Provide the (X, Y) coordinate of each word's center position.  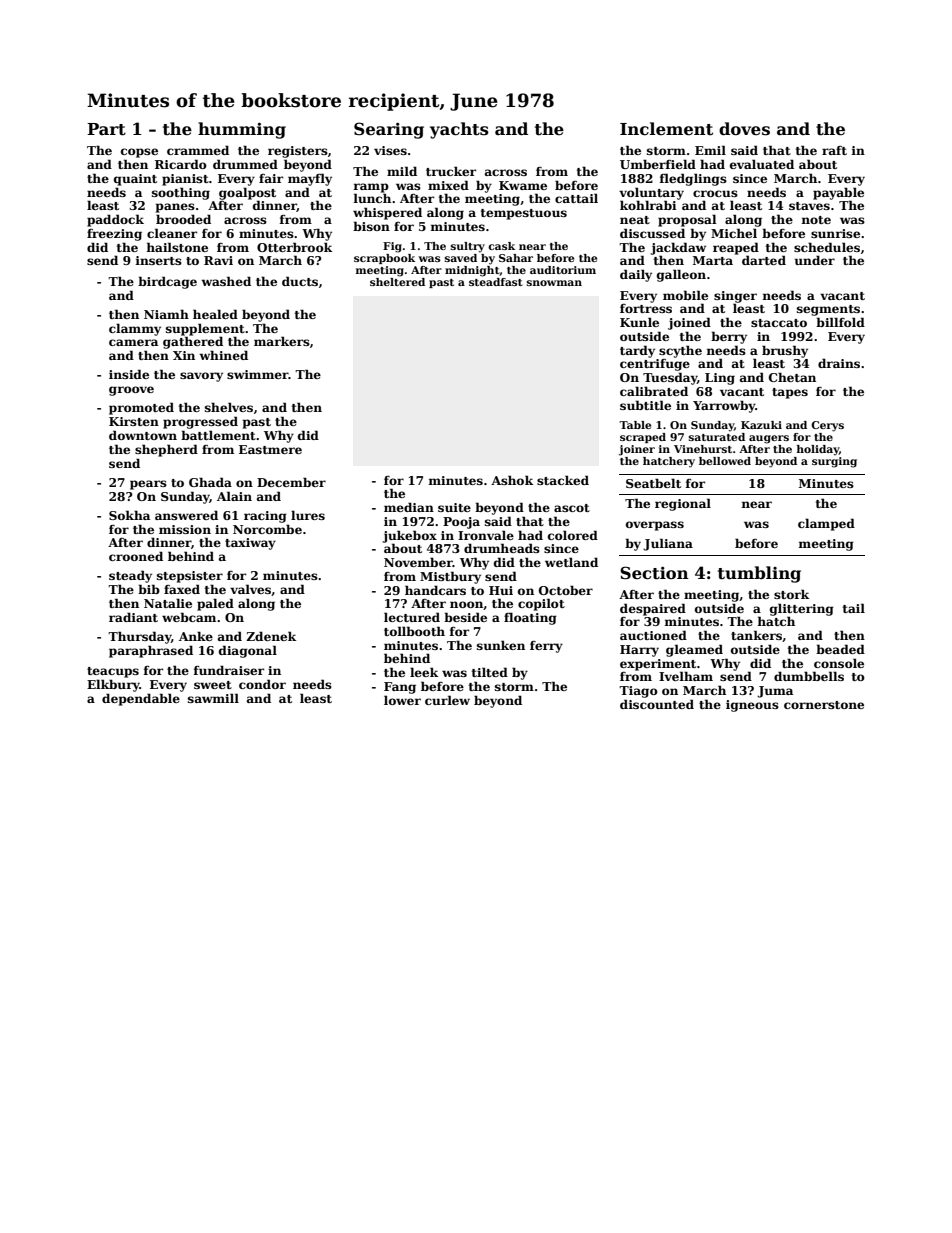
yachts (459, 130)
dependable (141, 699)
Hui (501, 590)
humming (242, 130)
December (291, 482)
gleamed (694, 650)
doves (744, 129)
